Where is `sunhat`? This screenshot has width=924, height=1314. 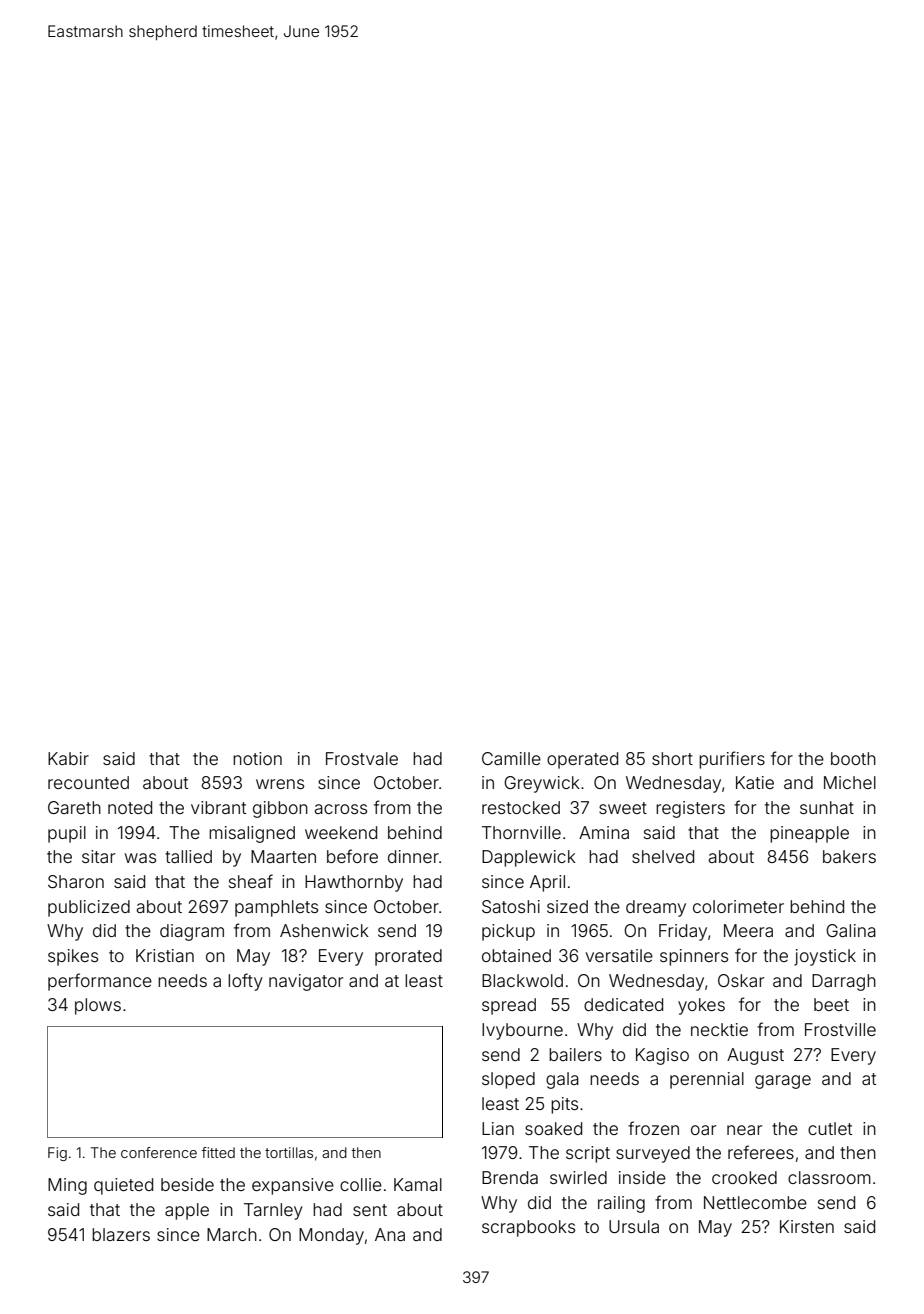
sunhat is located at coordinates (827, 807).
